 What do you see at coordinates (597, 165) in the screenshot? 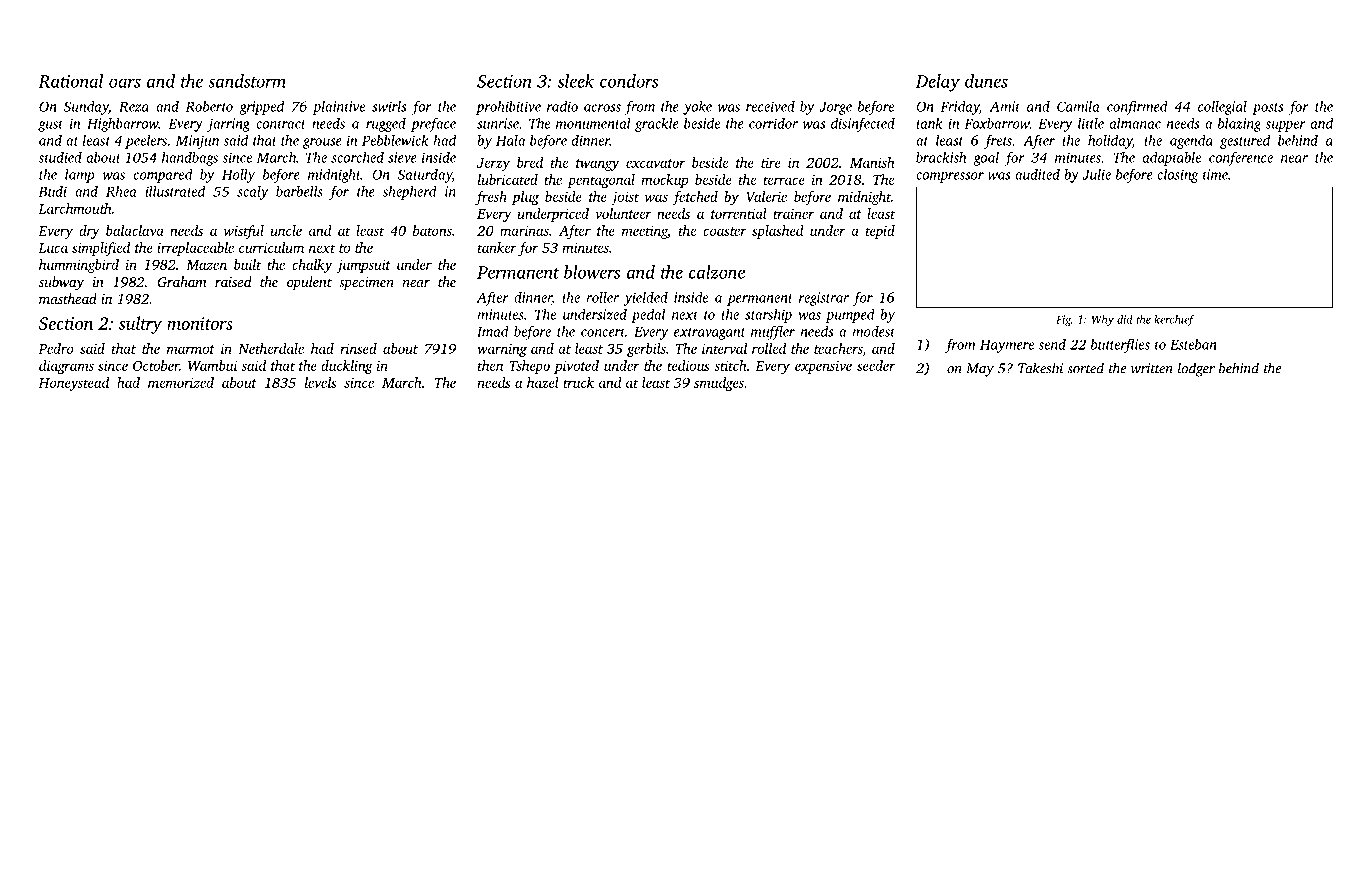
I see `twangy` at bounding box center [597, 165].
